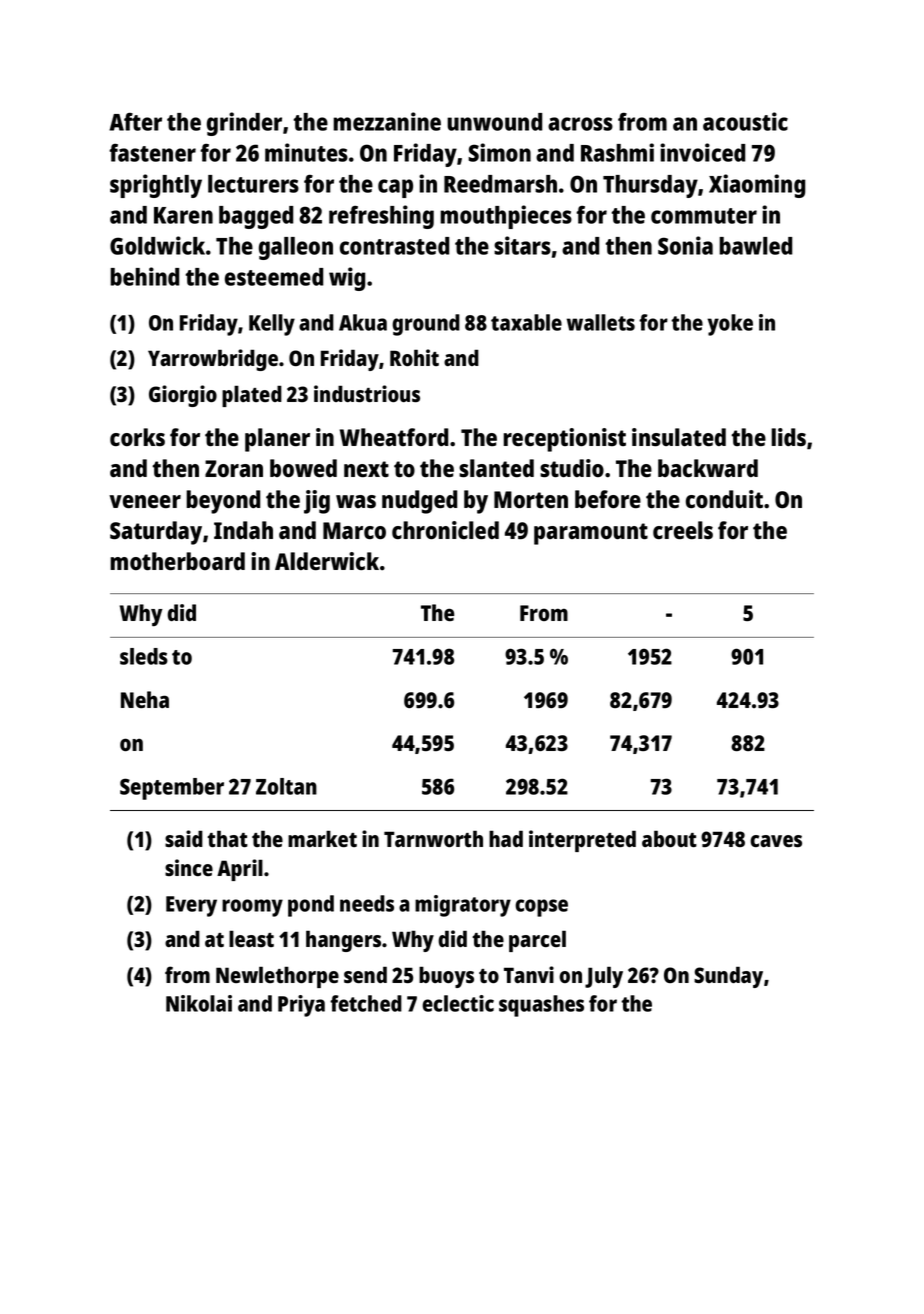  I want to click on lids, so click(788, 437).
